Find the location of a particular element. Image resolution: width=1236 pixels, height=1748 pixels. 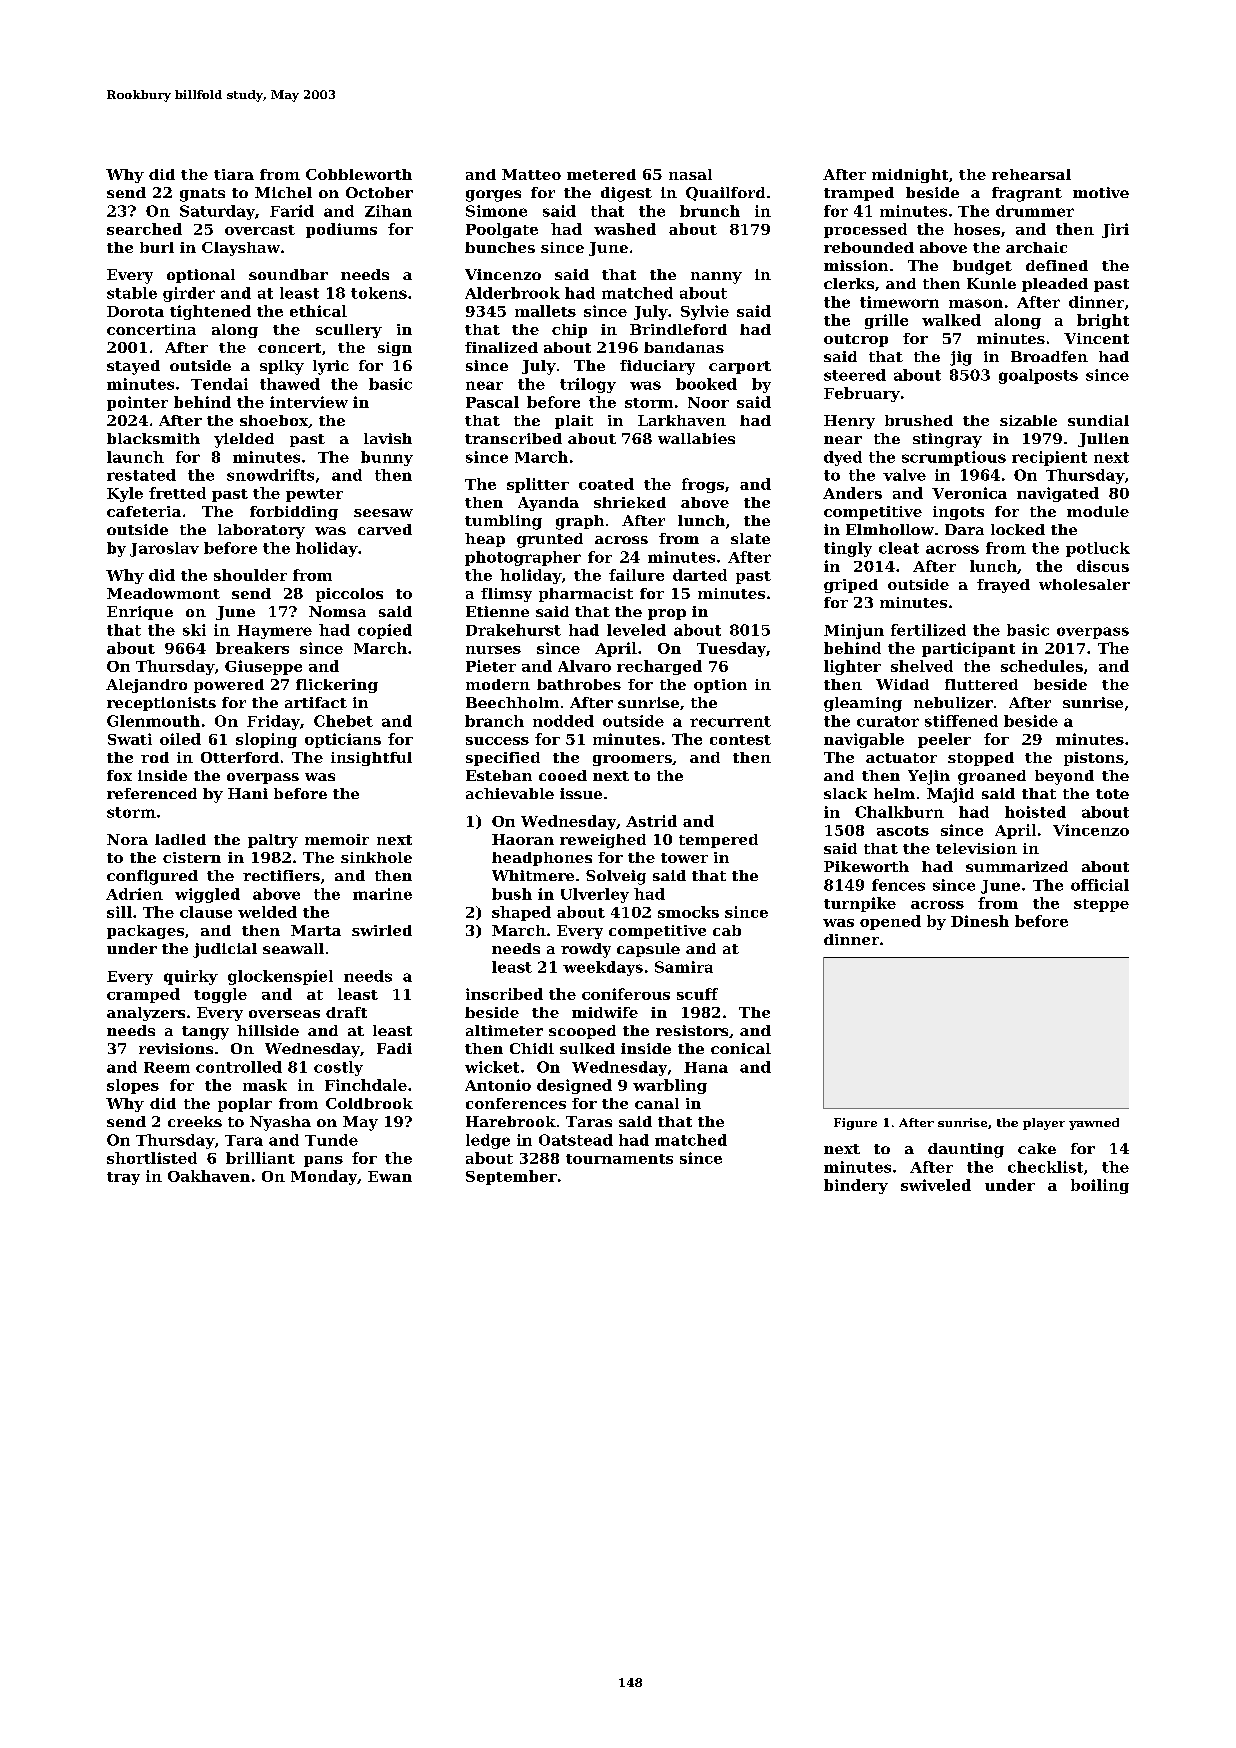

Matteo is located at coordinates (531, 174).
